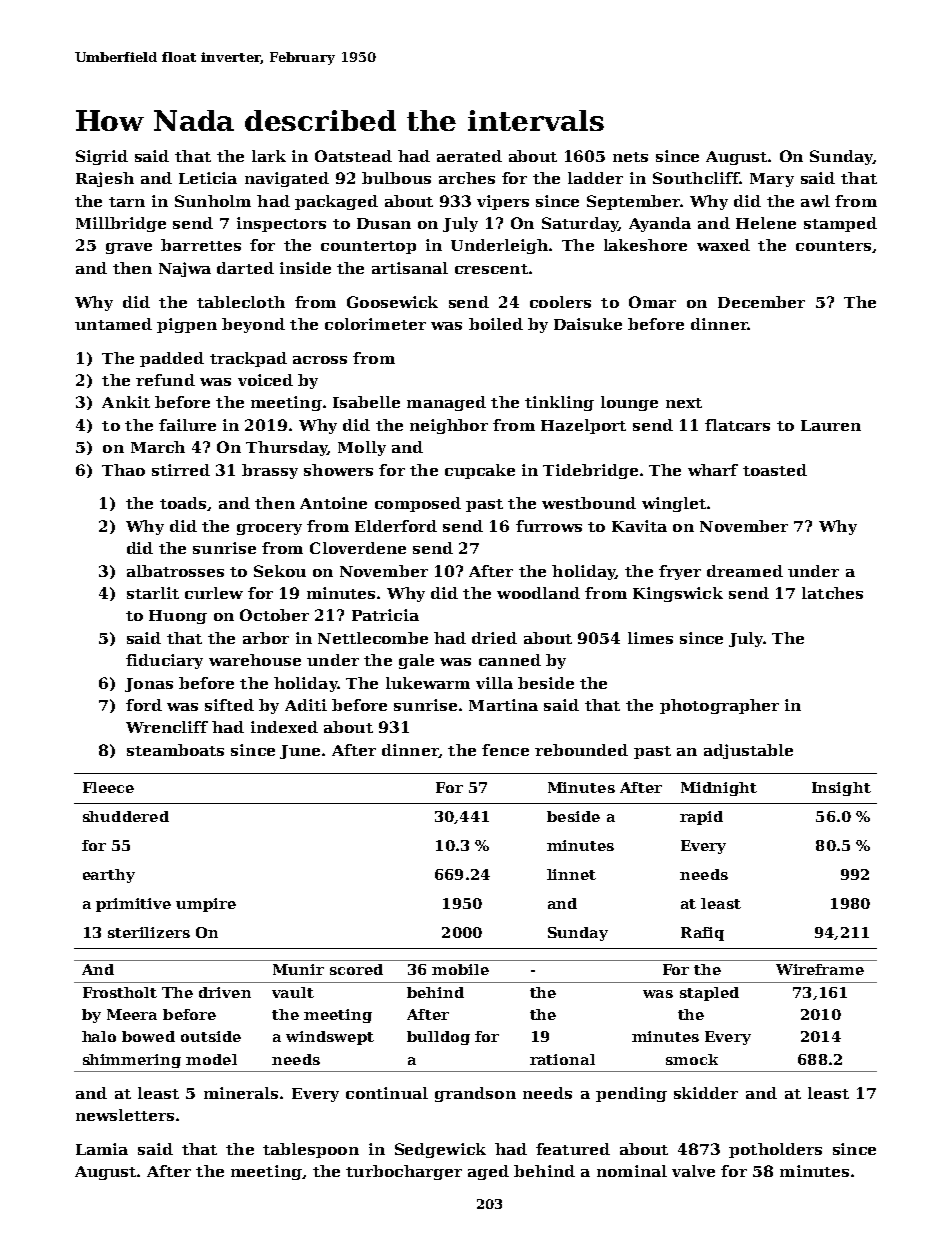 The width and height of the screenshot is (952, 1233). I want to click on nets, so click(630, 157).
